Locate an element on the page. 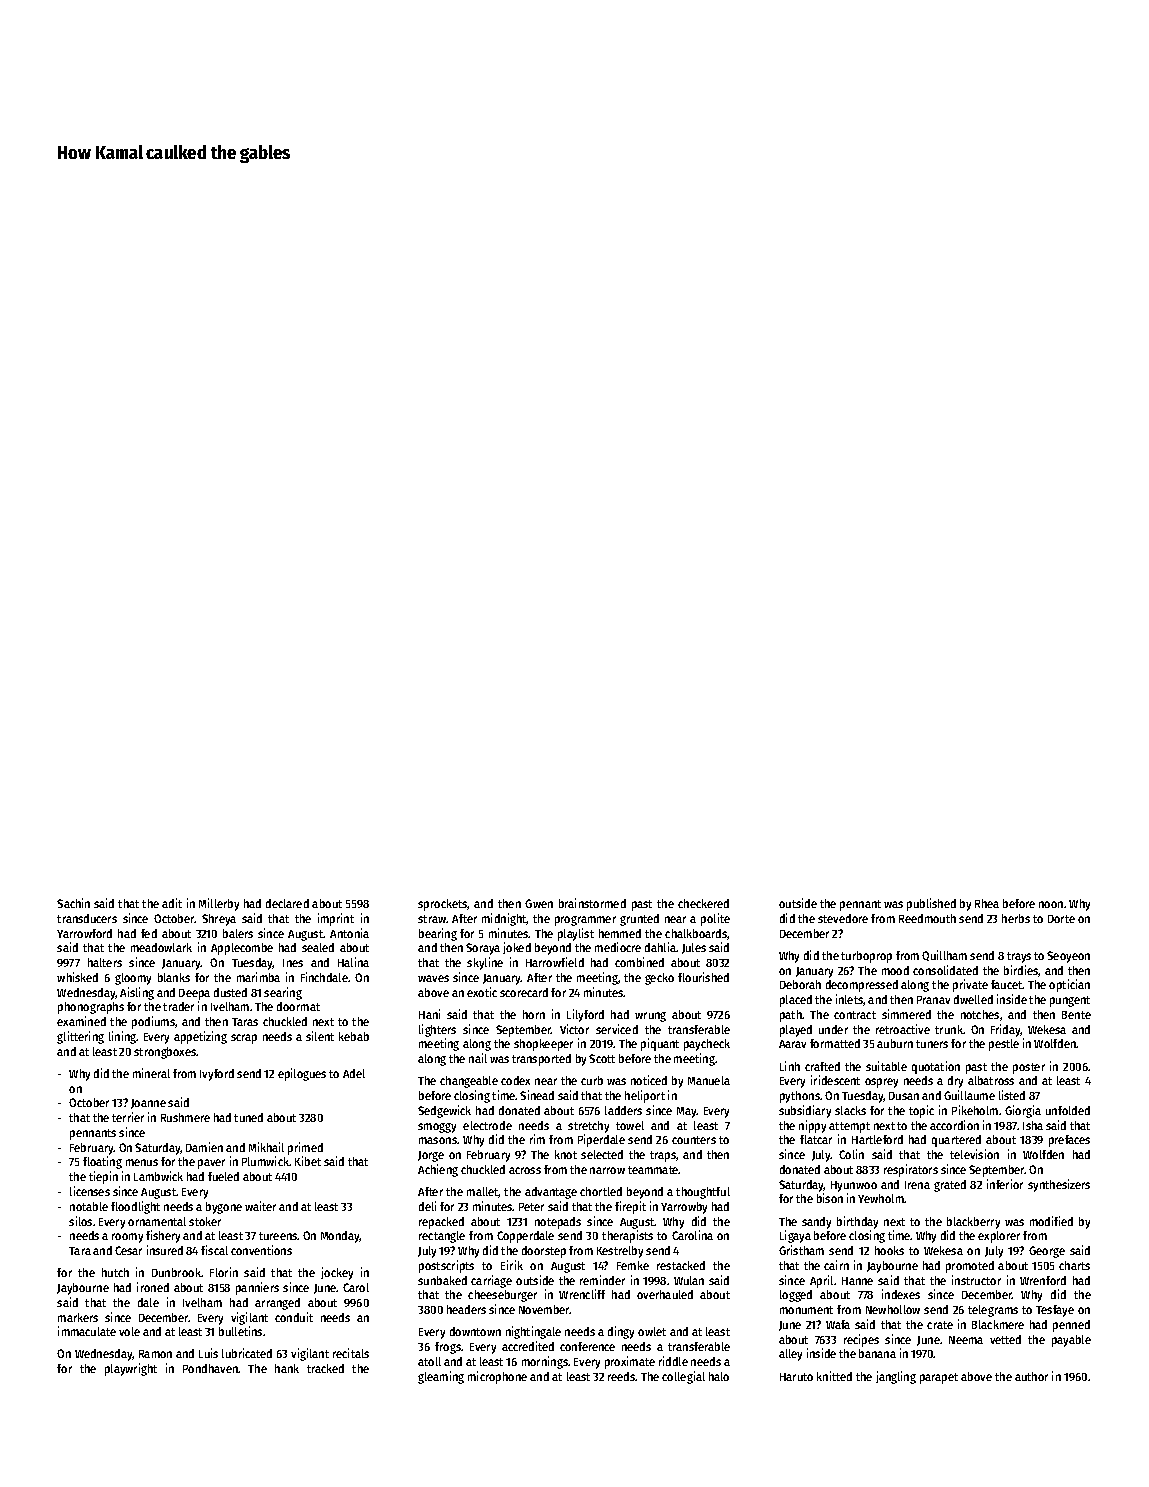 This page has height=1487, width=1149. tiepin is located at coordinates (103, 1177).
